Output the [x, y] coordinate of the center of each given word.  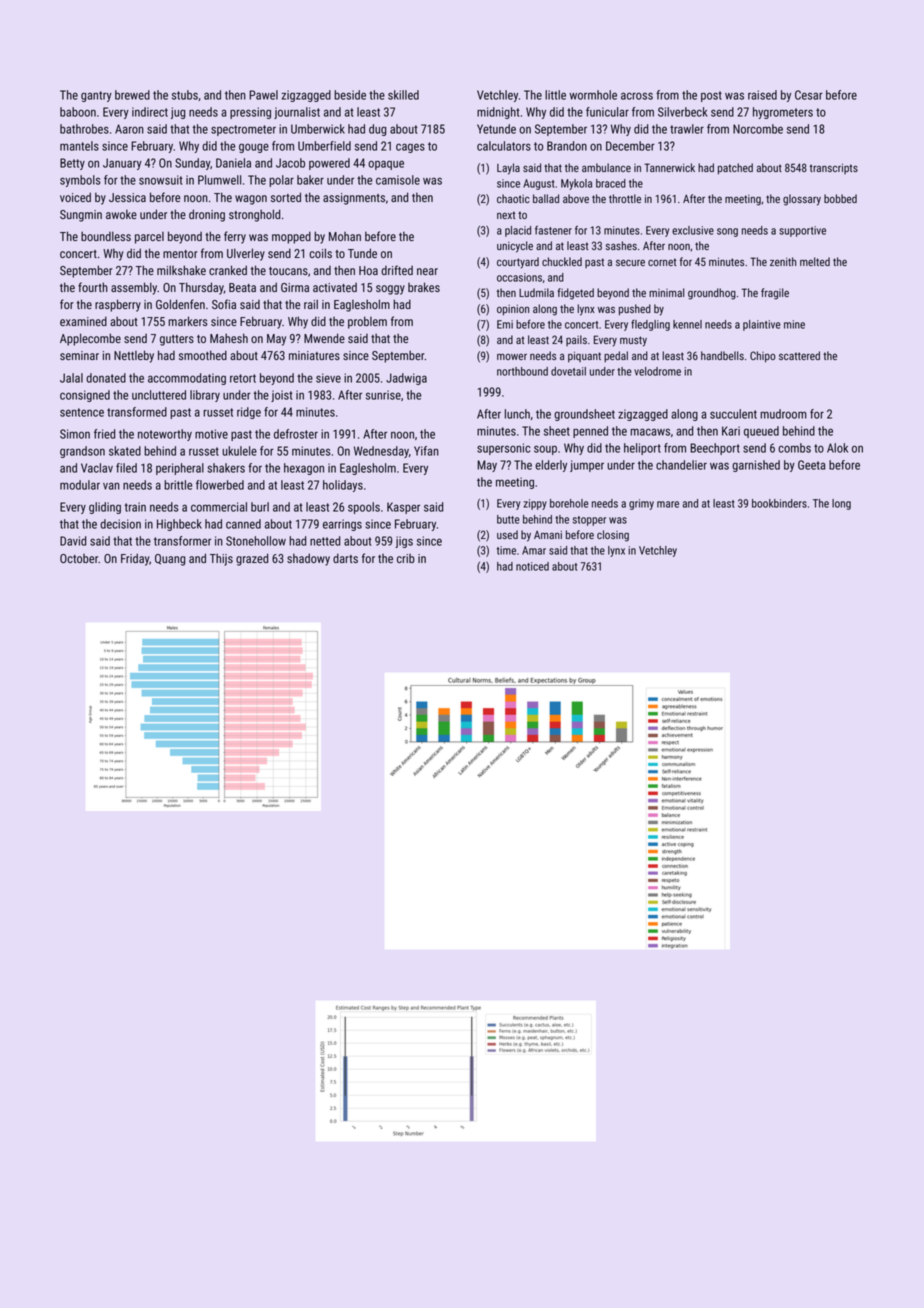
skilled [403, 95]
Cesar [809, 95]
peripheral [180, 469]
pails [576, 340]
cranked [228, 270]
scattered [799, 355]
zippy [535, 504]
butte [508, 519]
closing [613, 536]
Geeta [811, 465]
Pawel [263, 95]
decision [120, 524]
